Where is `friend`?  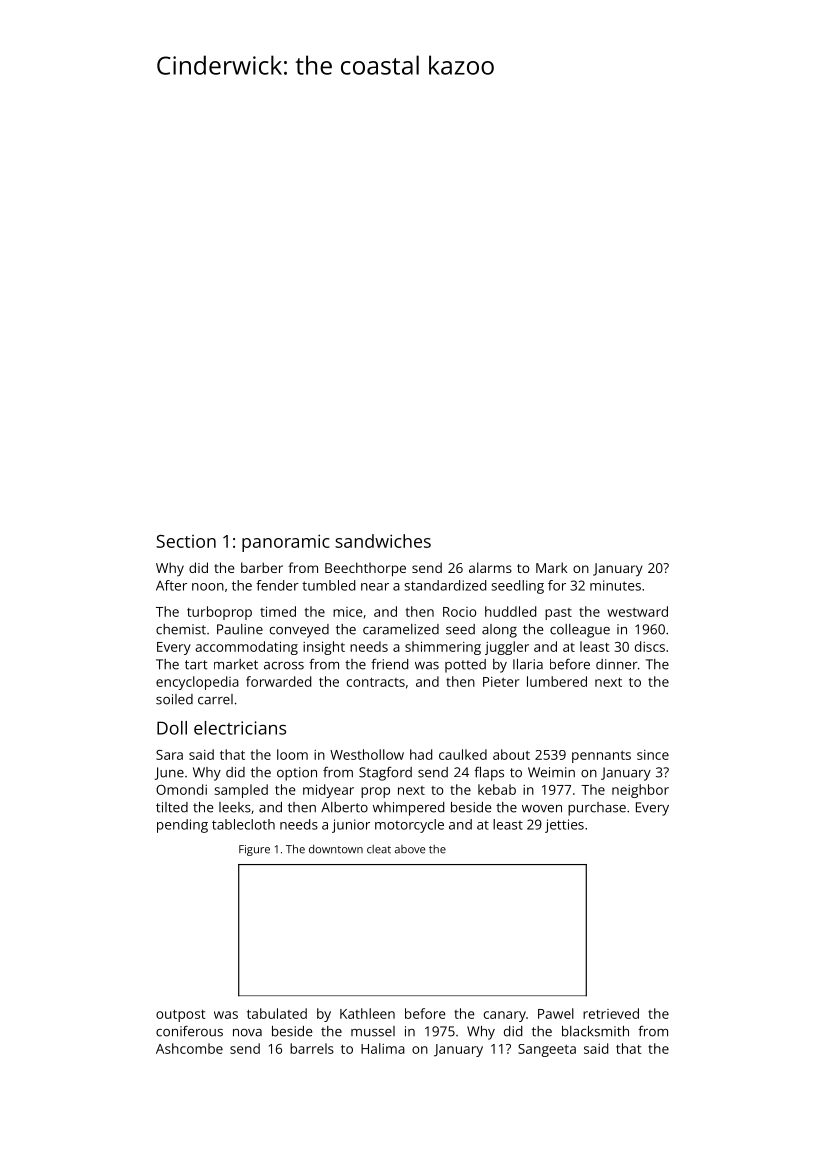 friend is located at coordinates (389, 664).
